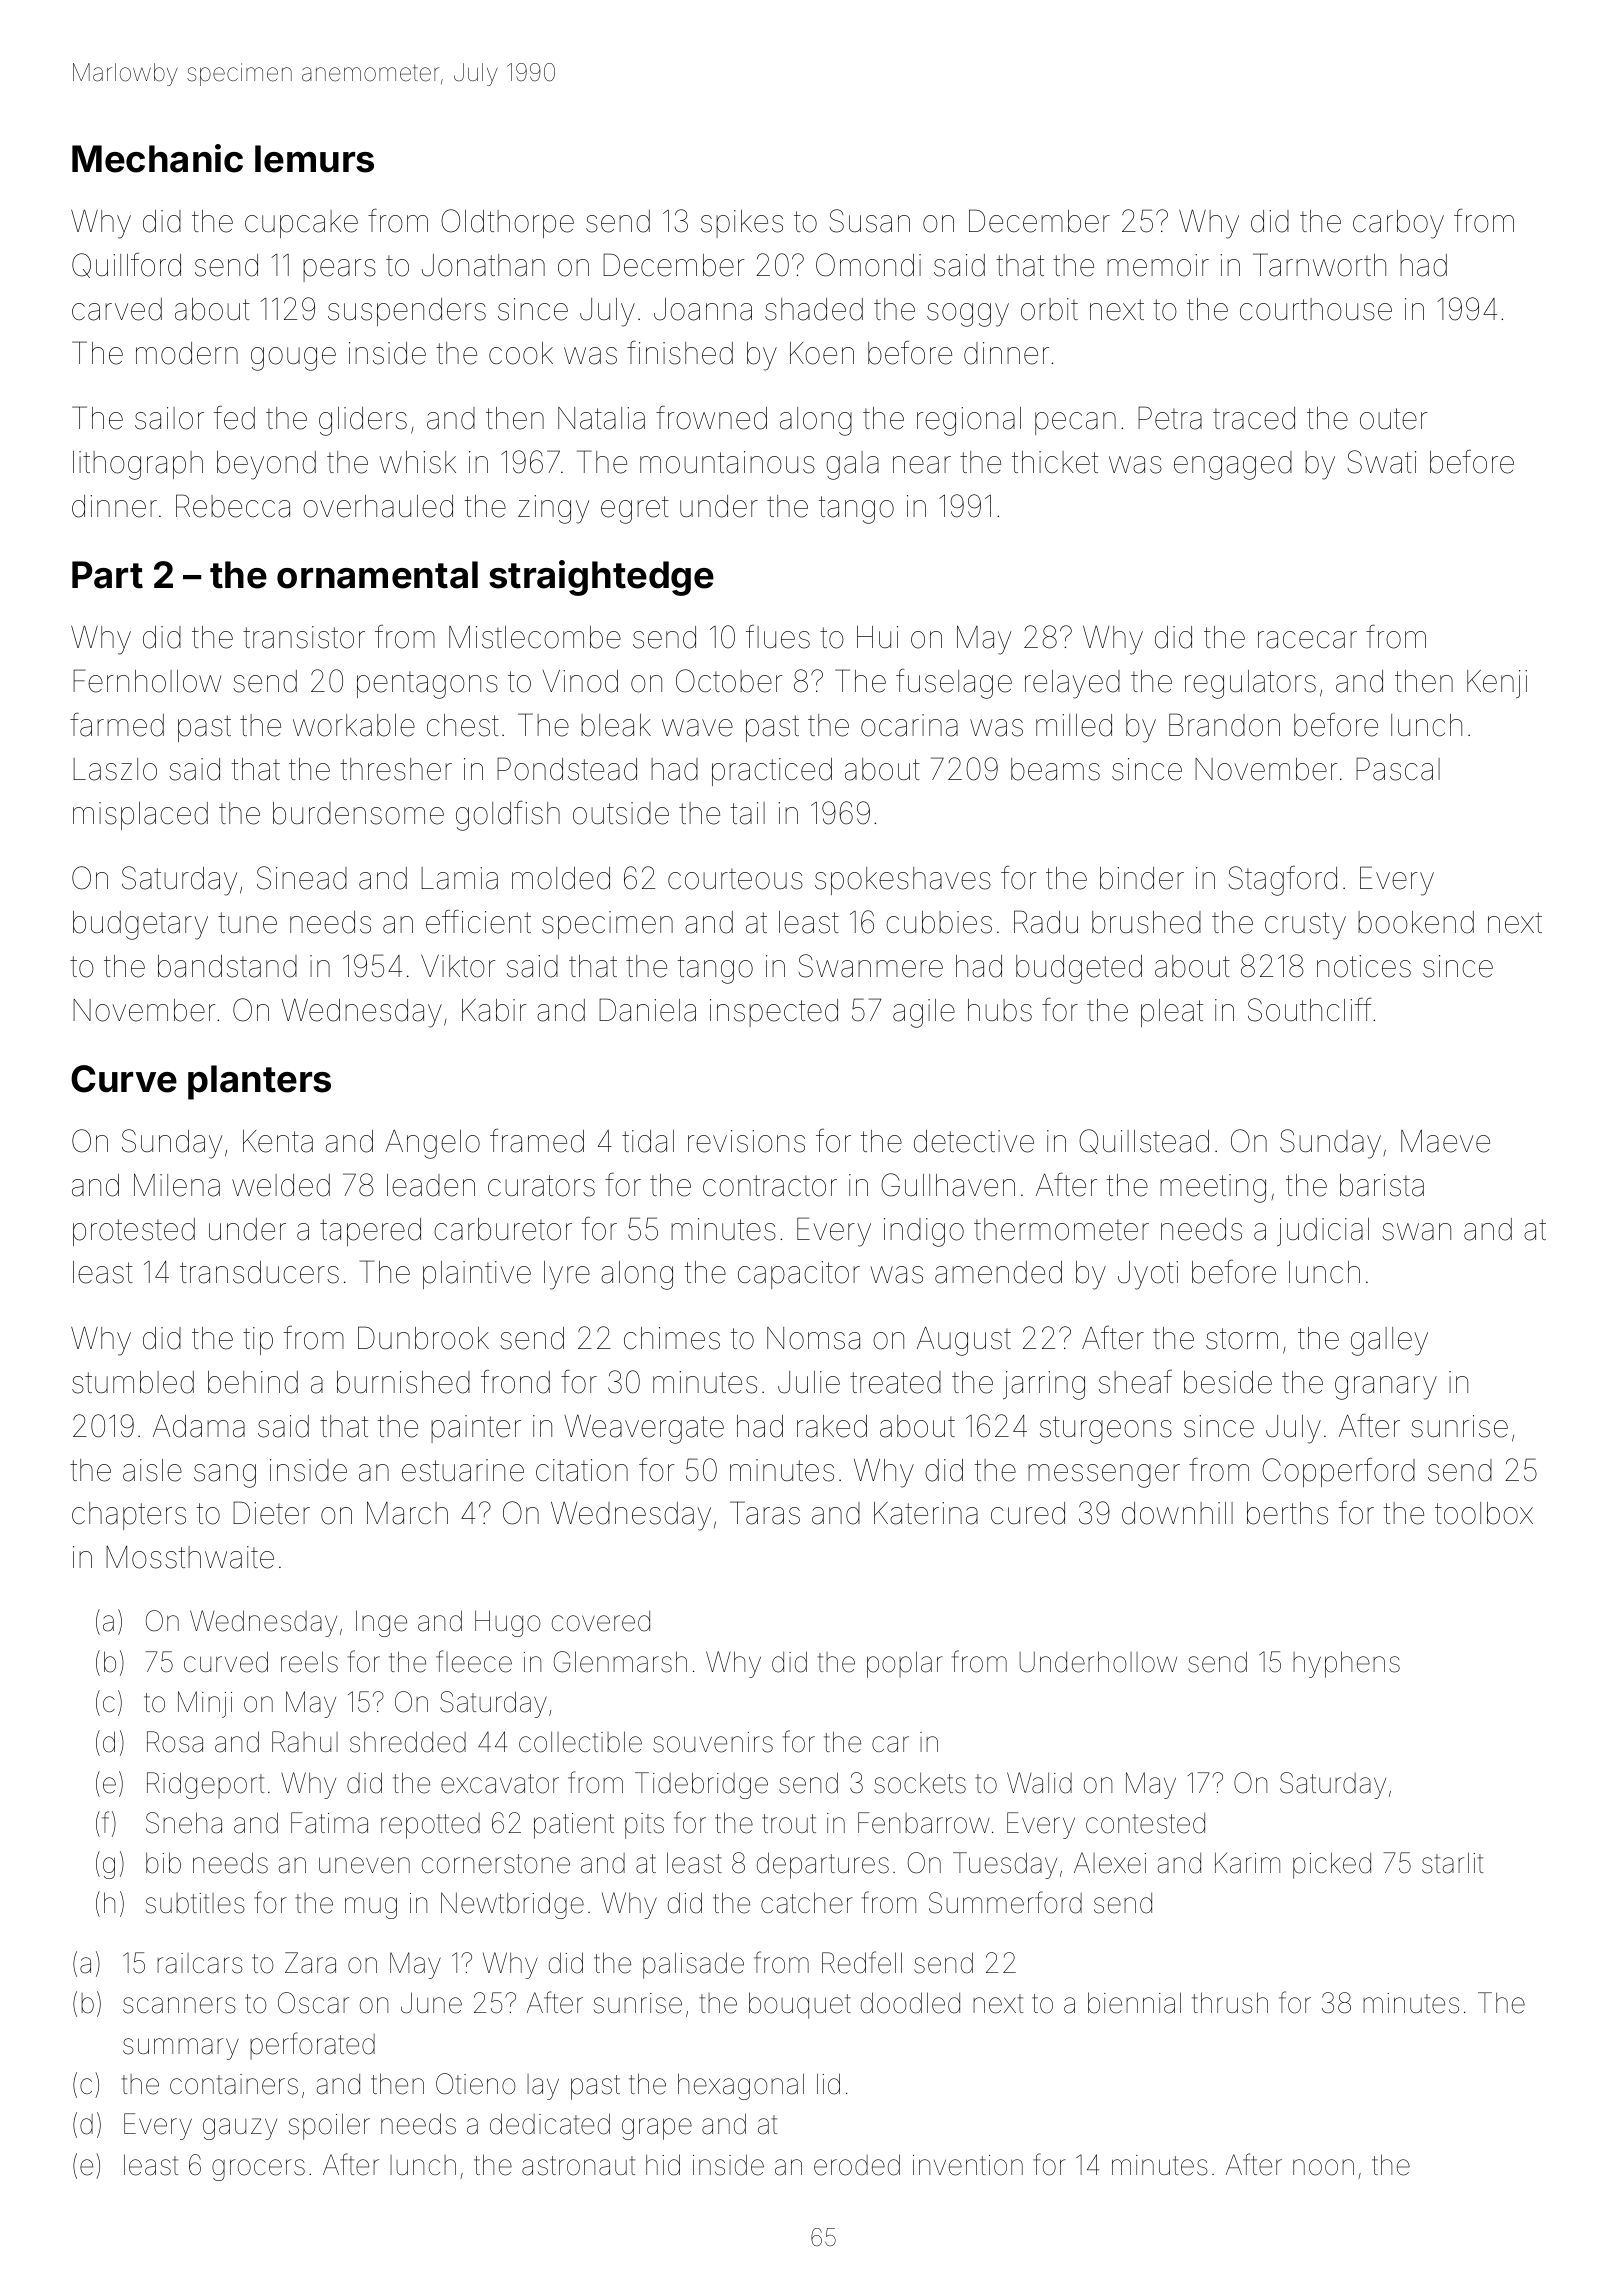 This image has width=1620, height=2292. I want to click on misplaced, so click(140, 816).
